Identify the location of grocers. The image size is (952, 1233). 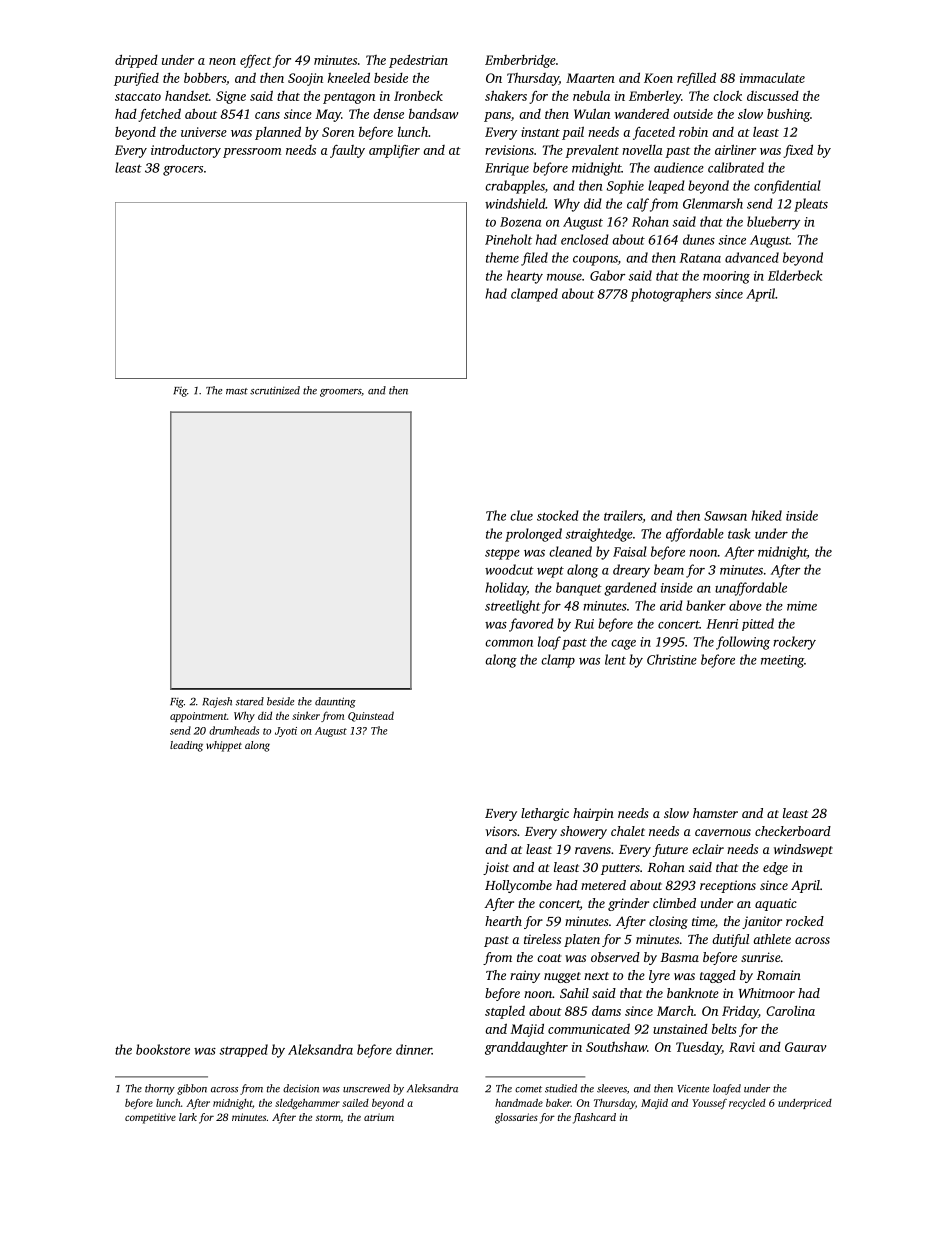
(183, 171).
